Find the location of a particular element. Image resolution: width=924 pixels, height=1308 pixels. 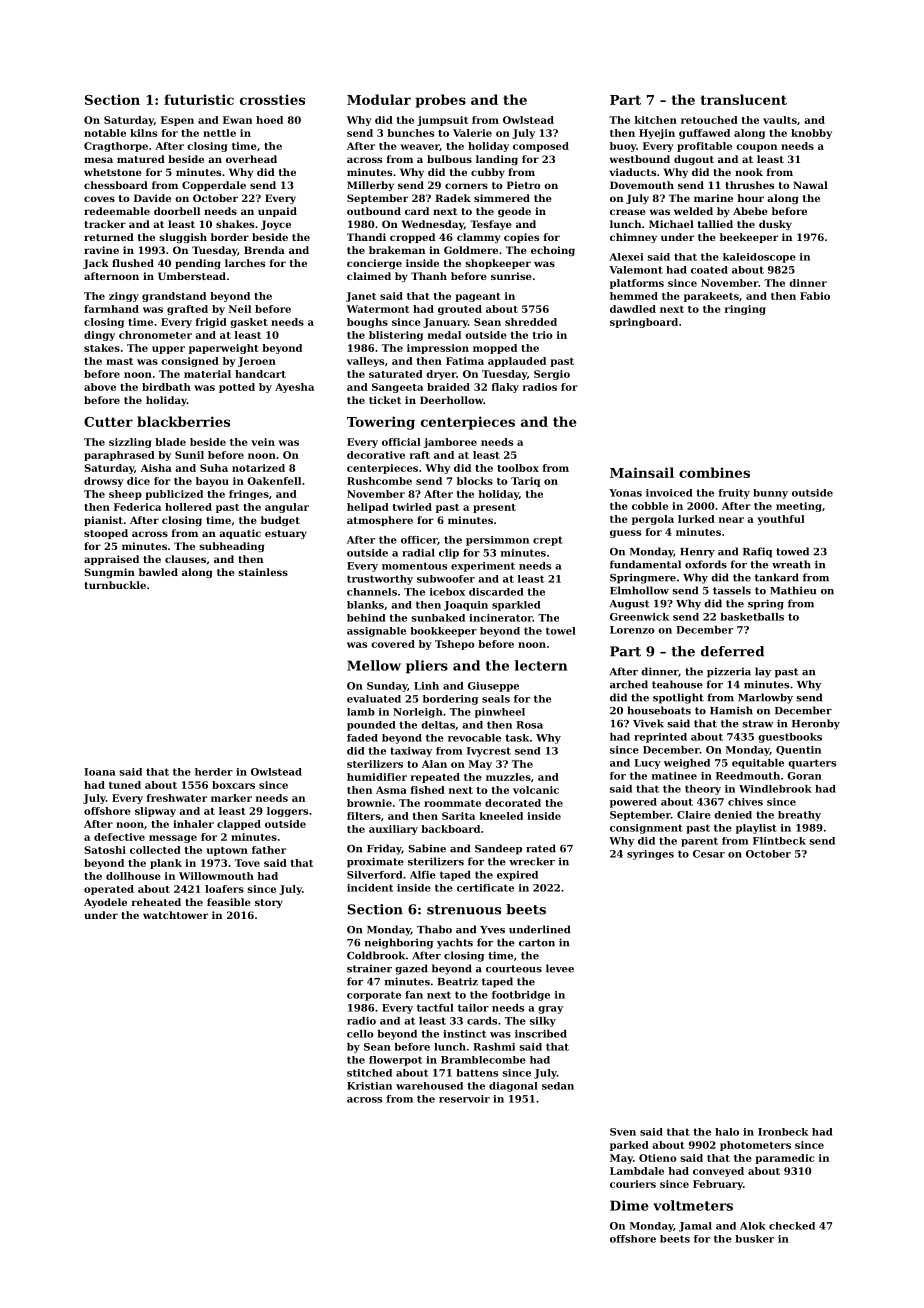

Kristian is located at coordinates (369, 1086).
